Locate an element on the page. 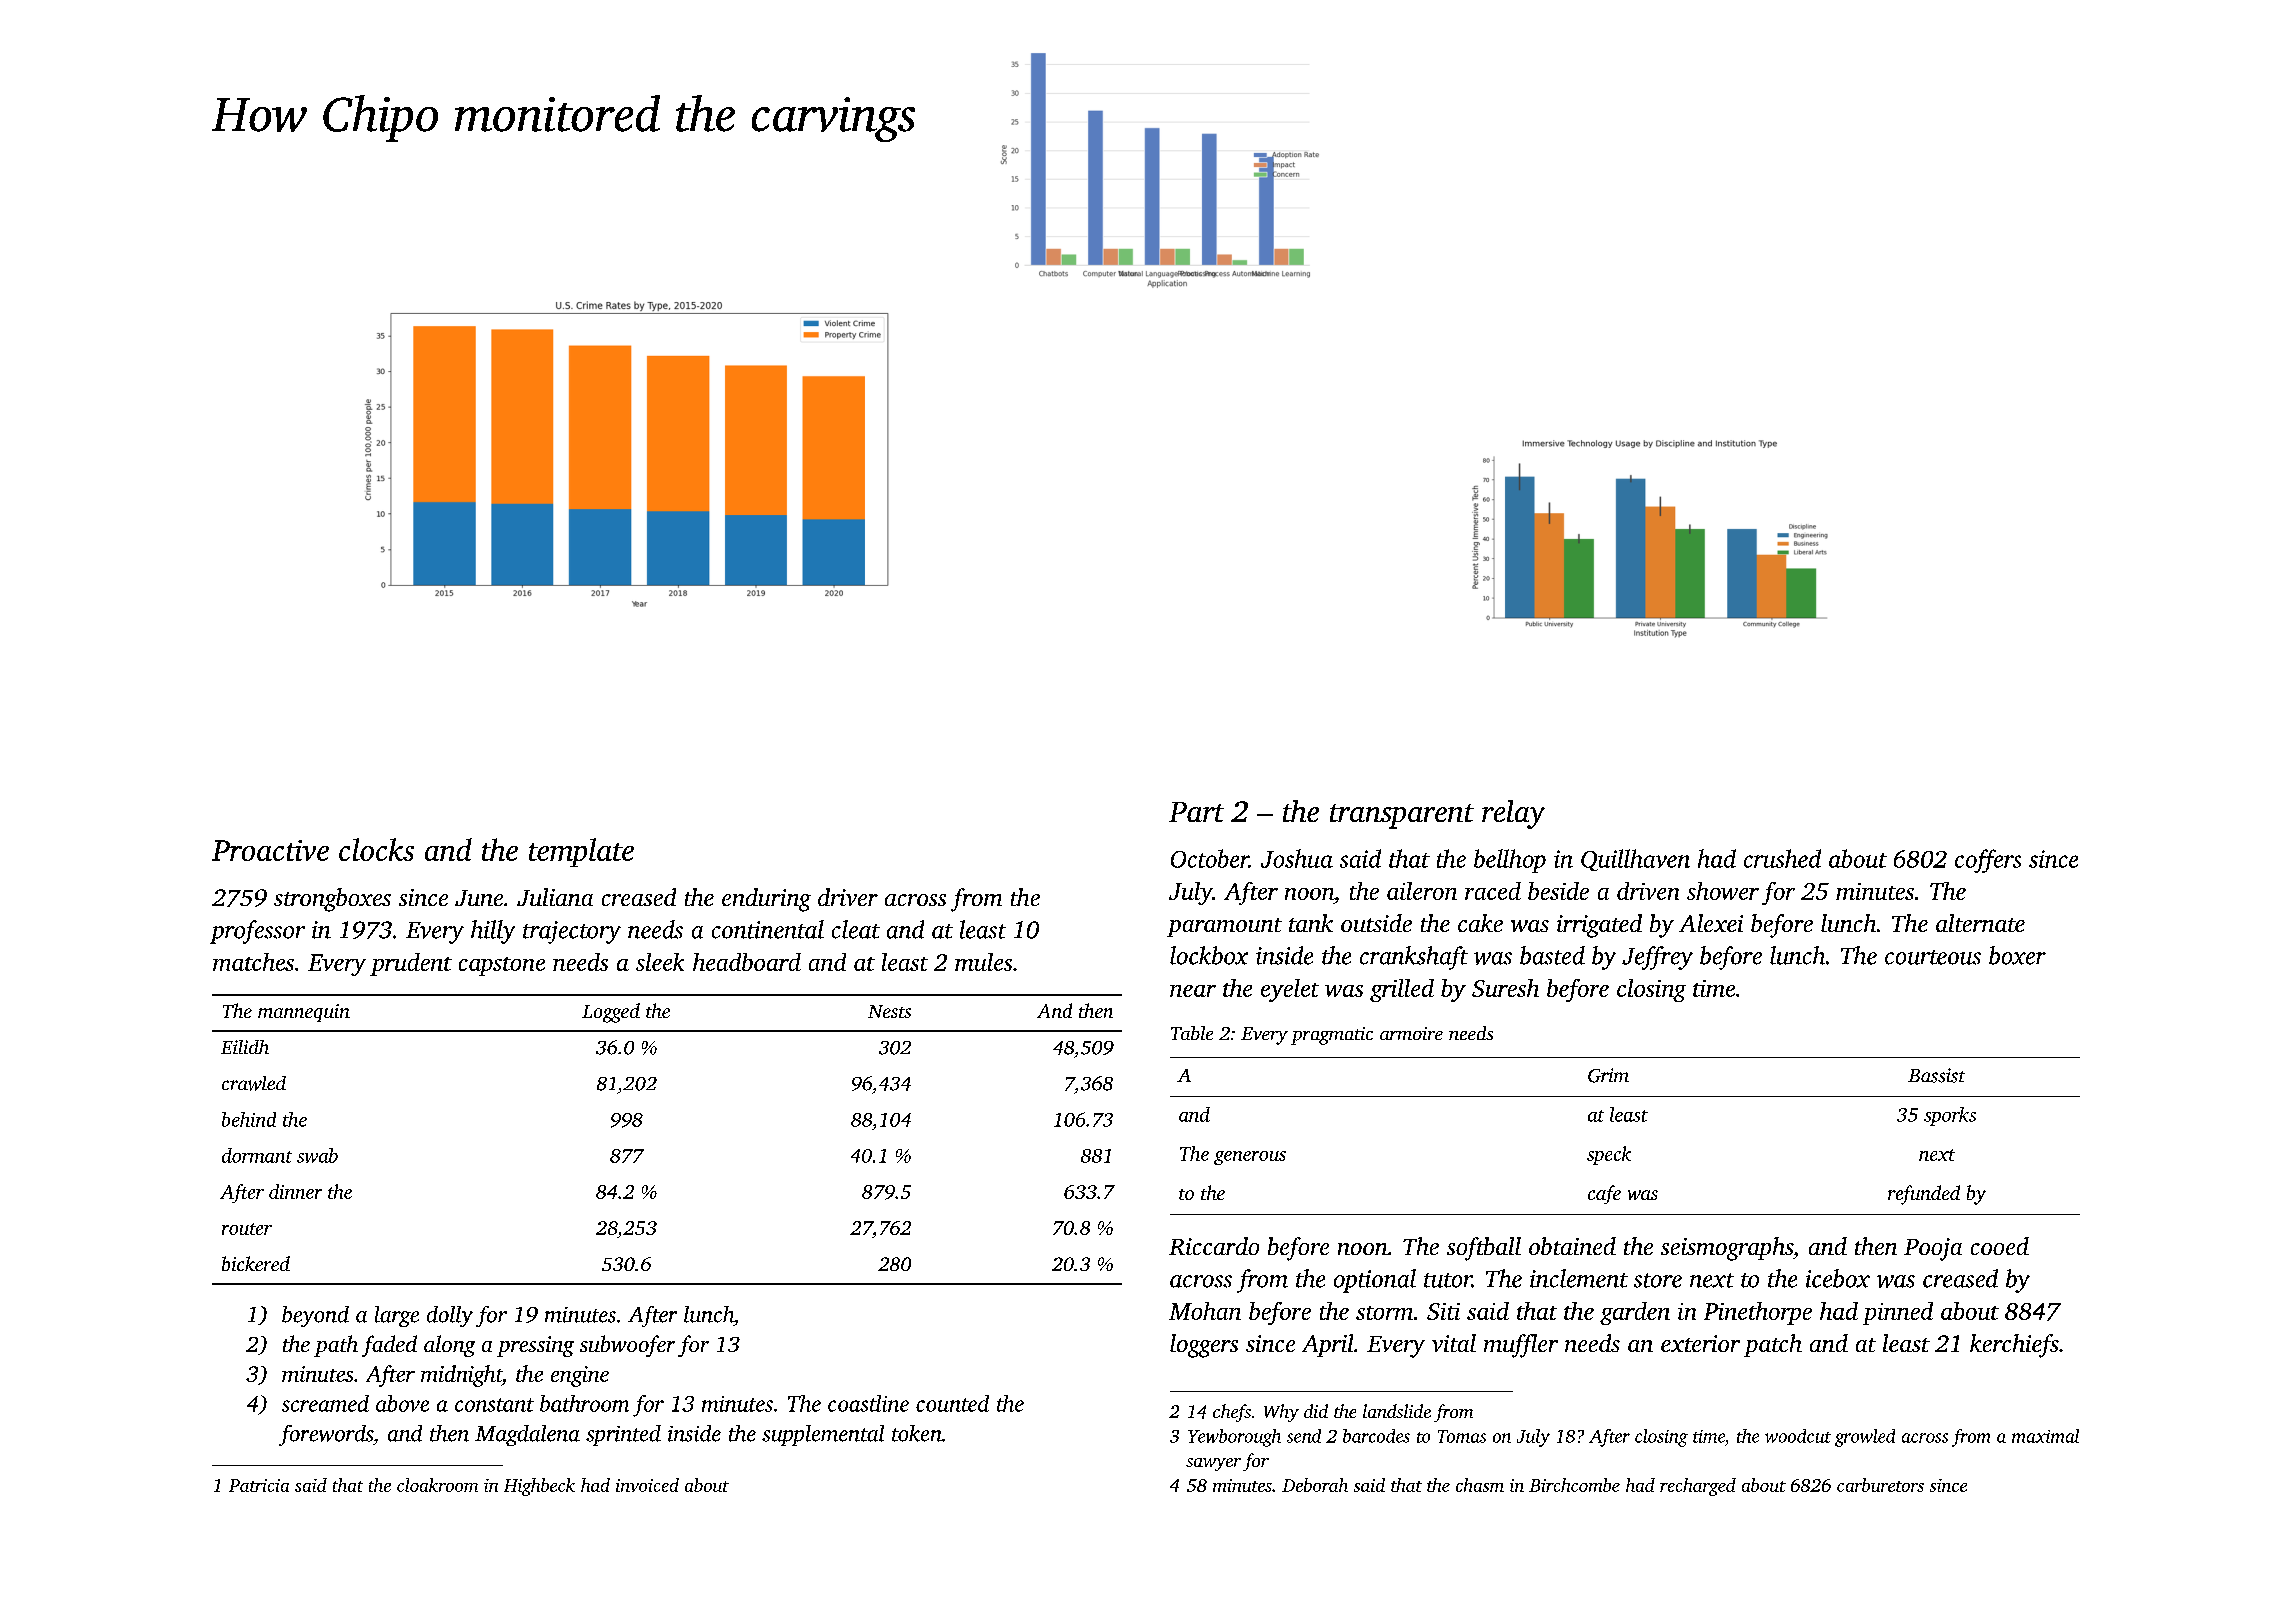 Image resolution: width=2292 pixels, height=1620 pixels. dormant is located at coordinates (257, 1155).
